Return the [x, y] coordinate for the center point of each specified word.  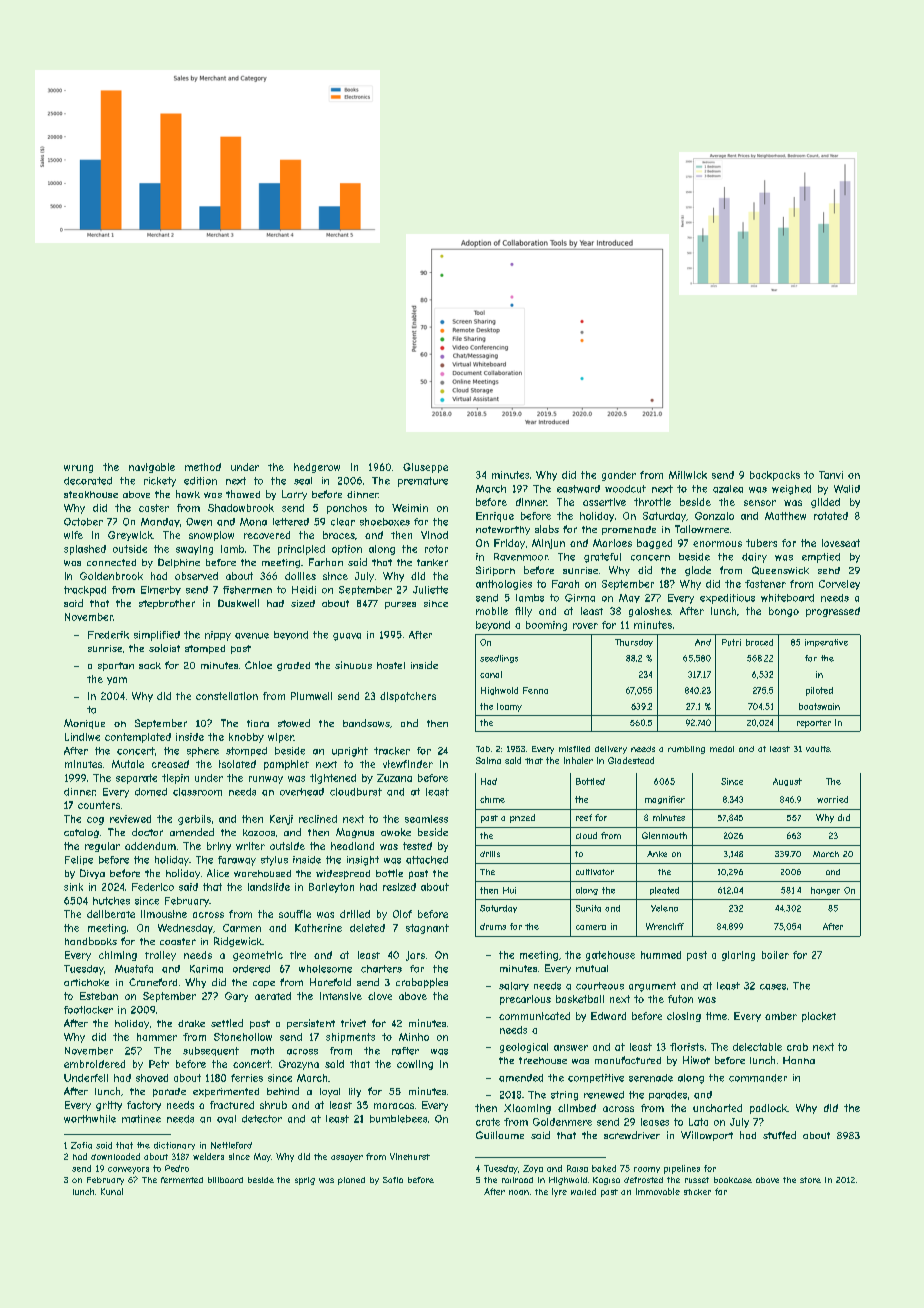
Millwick [688, 475]
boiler [775, 955]
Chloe [258, 665]
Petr [159, 1064]
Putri [731, 642]
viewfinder [408, 764]
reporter [814, 724]
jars [415, 956]
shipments [350, 1038]
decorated [88, 481]
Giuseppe [425, 468]
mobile [492, 611]
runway [266, 780]
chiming [118, 956]
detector [262, 1119]
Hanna [799, 1060]
